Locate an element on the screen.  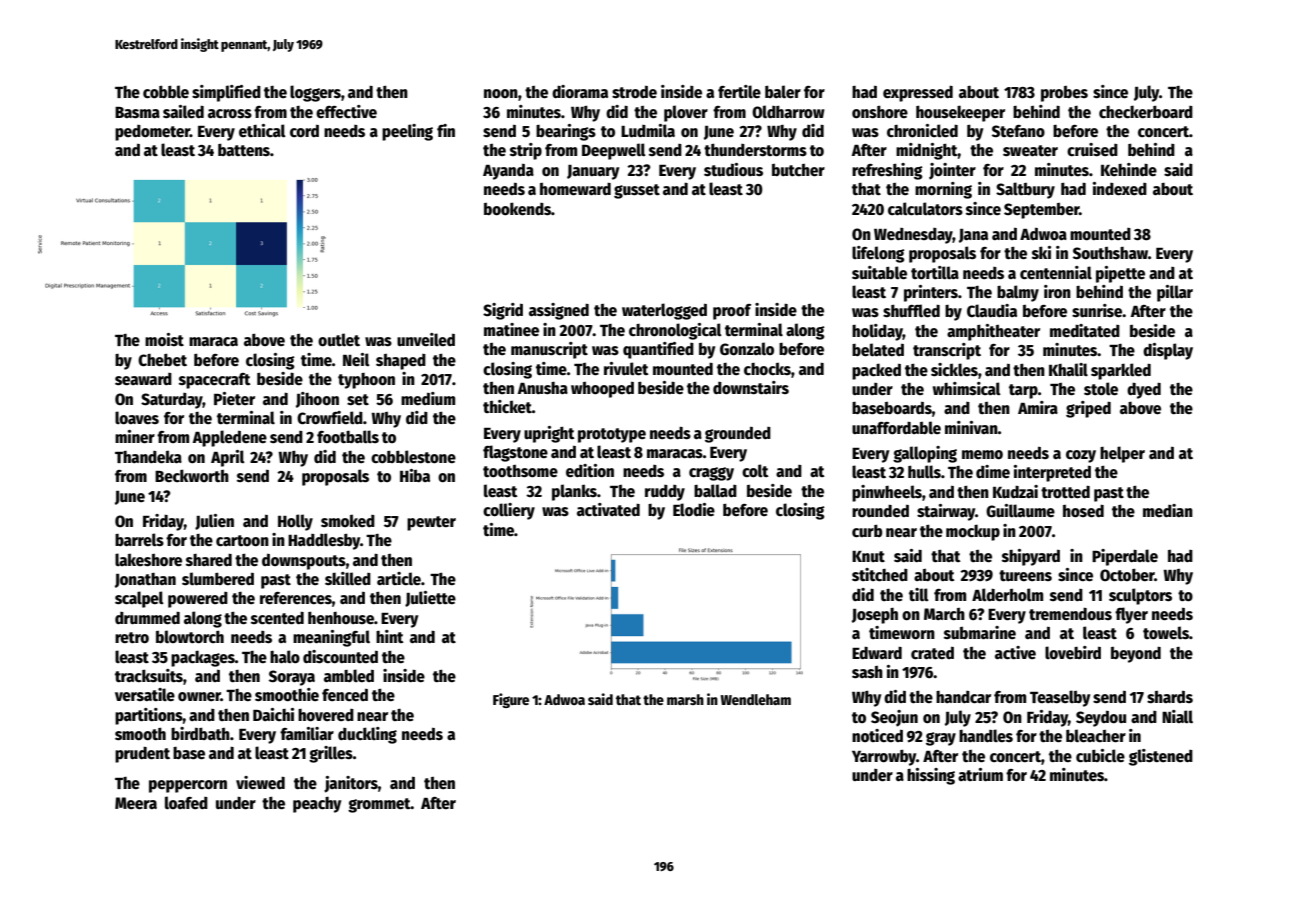
expressed is located at coordinates (918, 94).
